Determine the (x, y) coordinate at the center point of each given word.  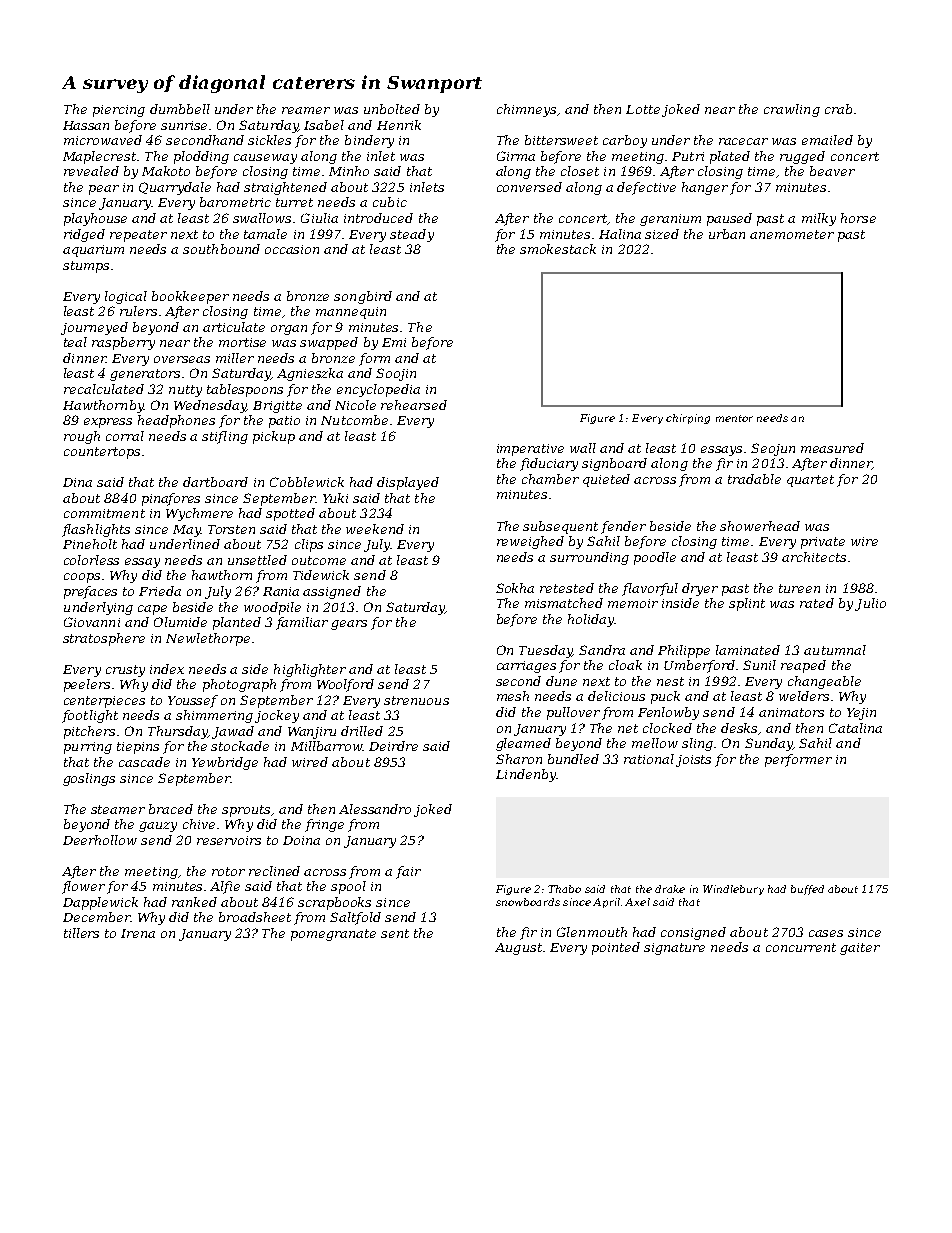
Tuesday (545, 651)
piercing (119, 111)
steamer (118, 809)
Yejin (861, 714)
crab (838, 109)
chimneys (526, 110)
